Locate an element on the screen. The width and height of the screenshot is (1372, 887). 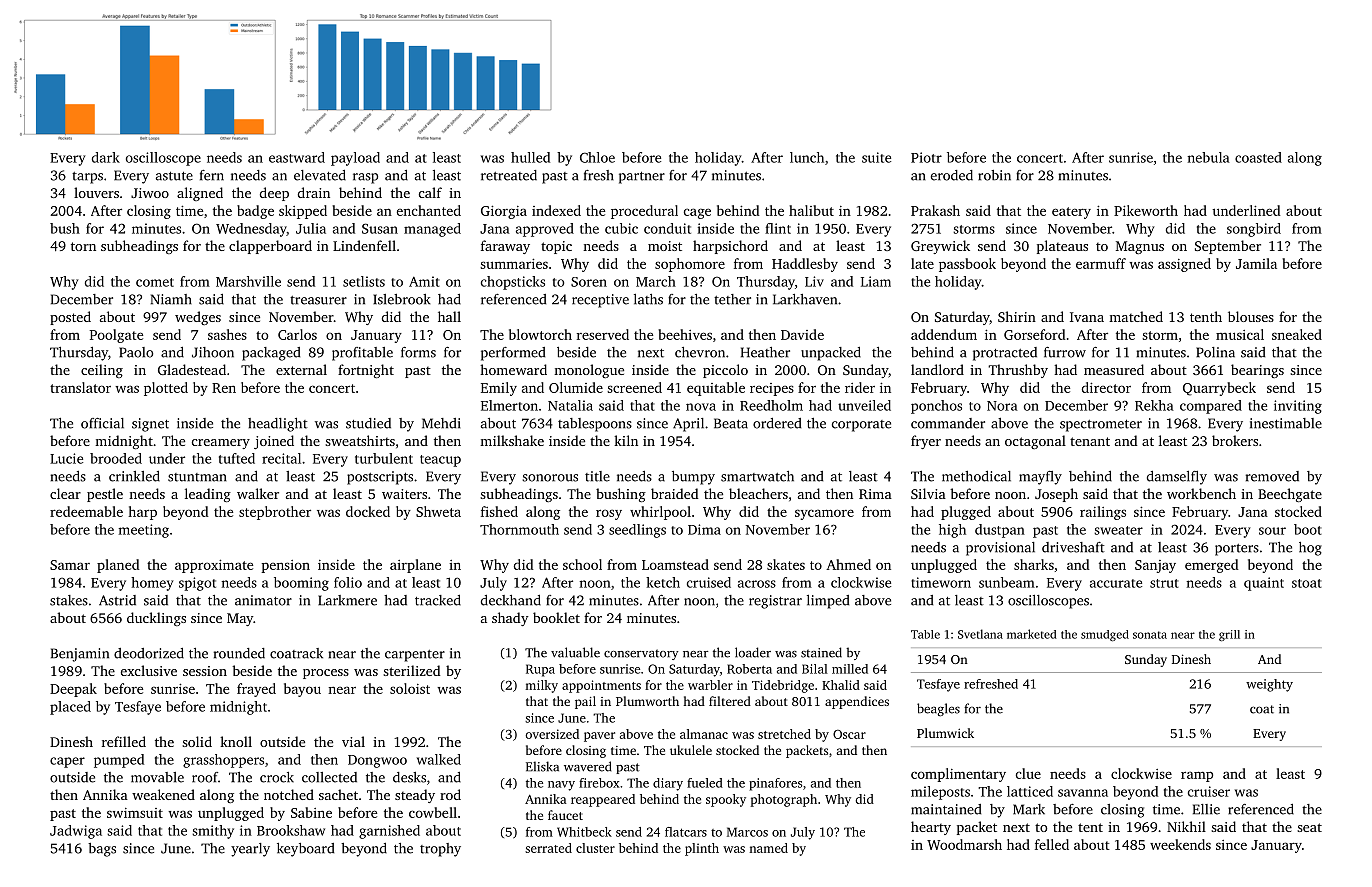
bearings is located at coordinates (1257, 371).
